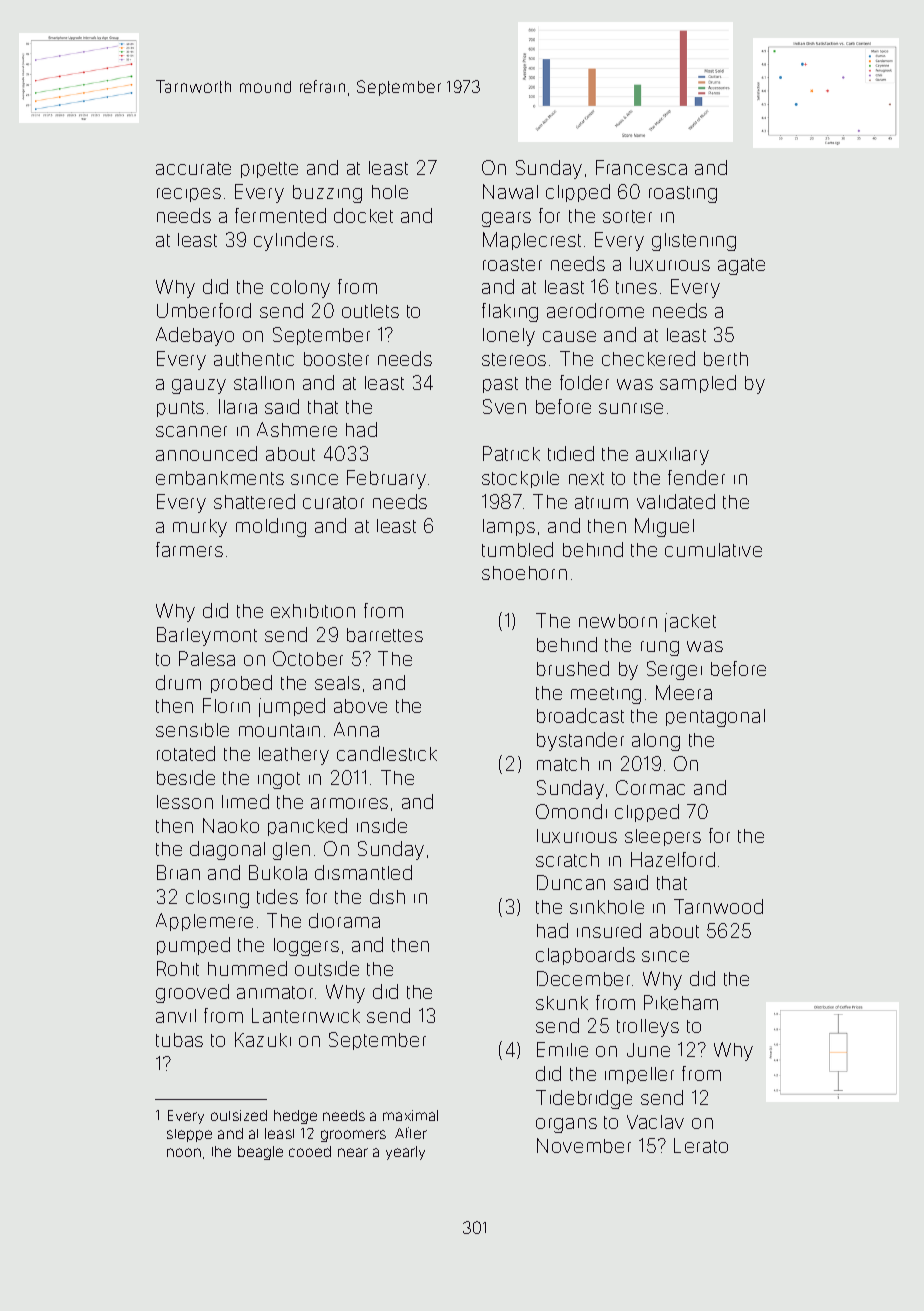 The width and height of the screenshot is (924, 1311). Describe the element at coordinates (532, 241) in the screenshot. I see `Maplecrest` at that location.
